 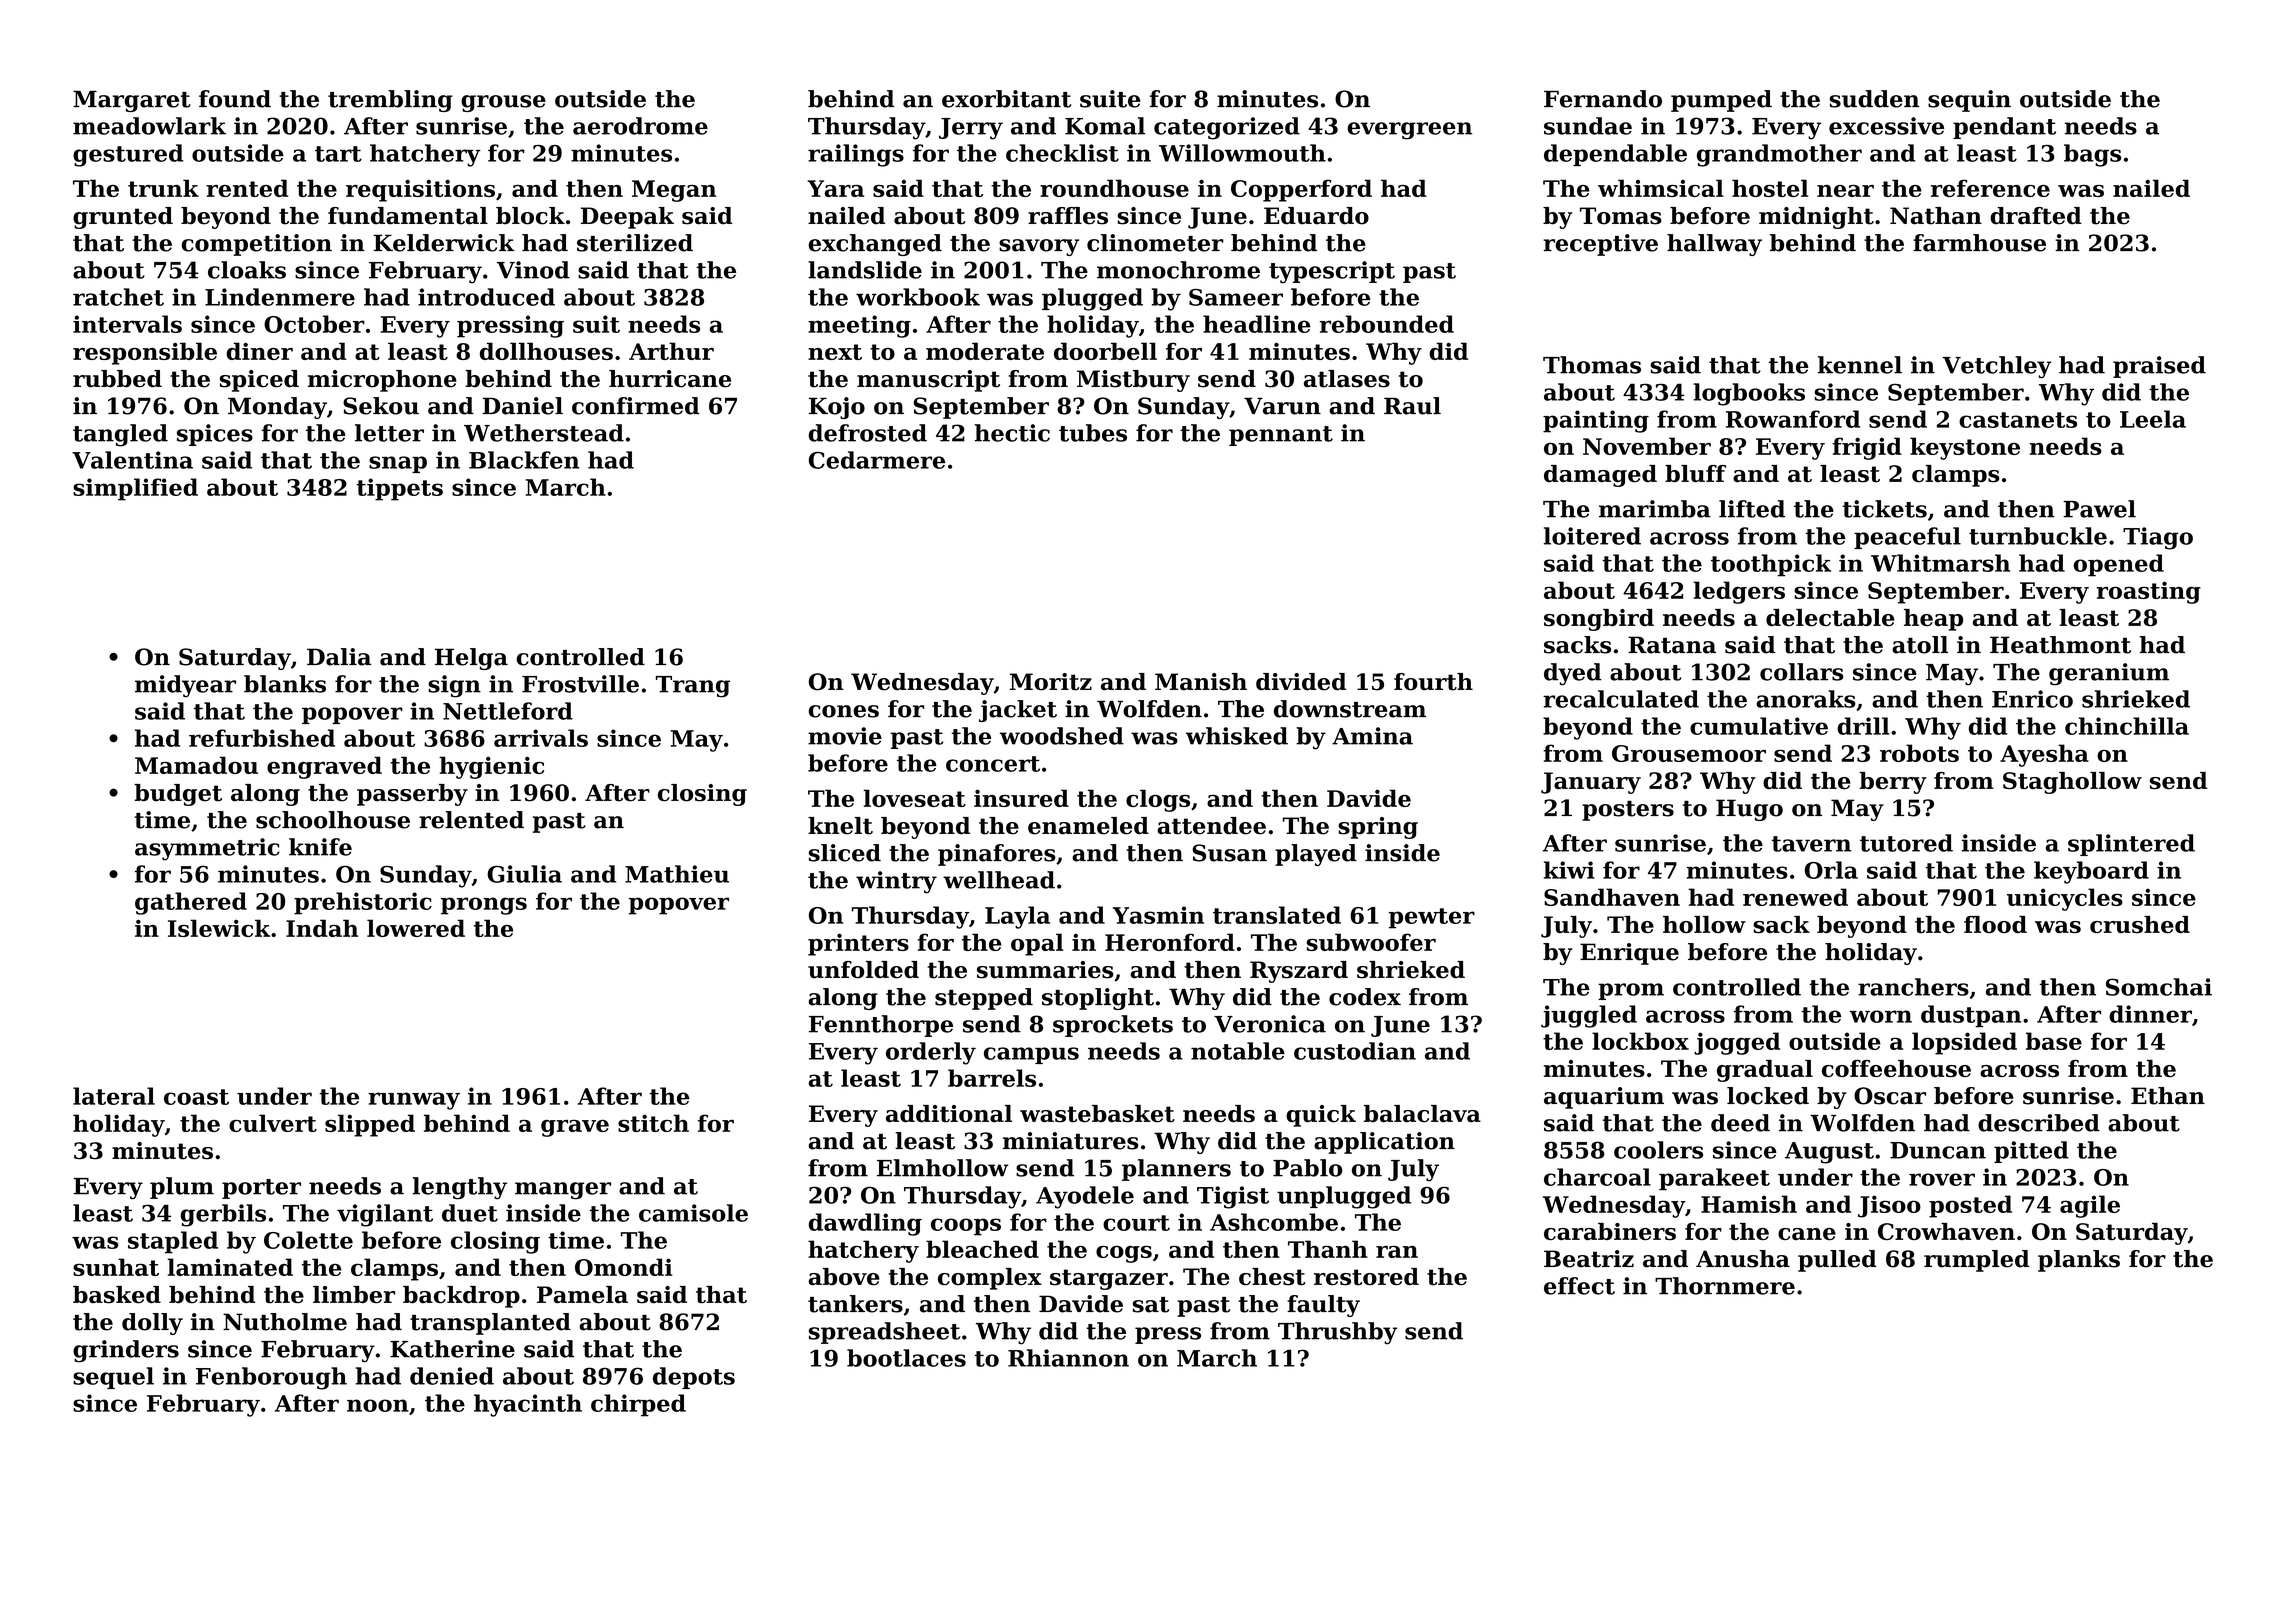 I want to click on Moritz, so click(x=1051, y=682).
